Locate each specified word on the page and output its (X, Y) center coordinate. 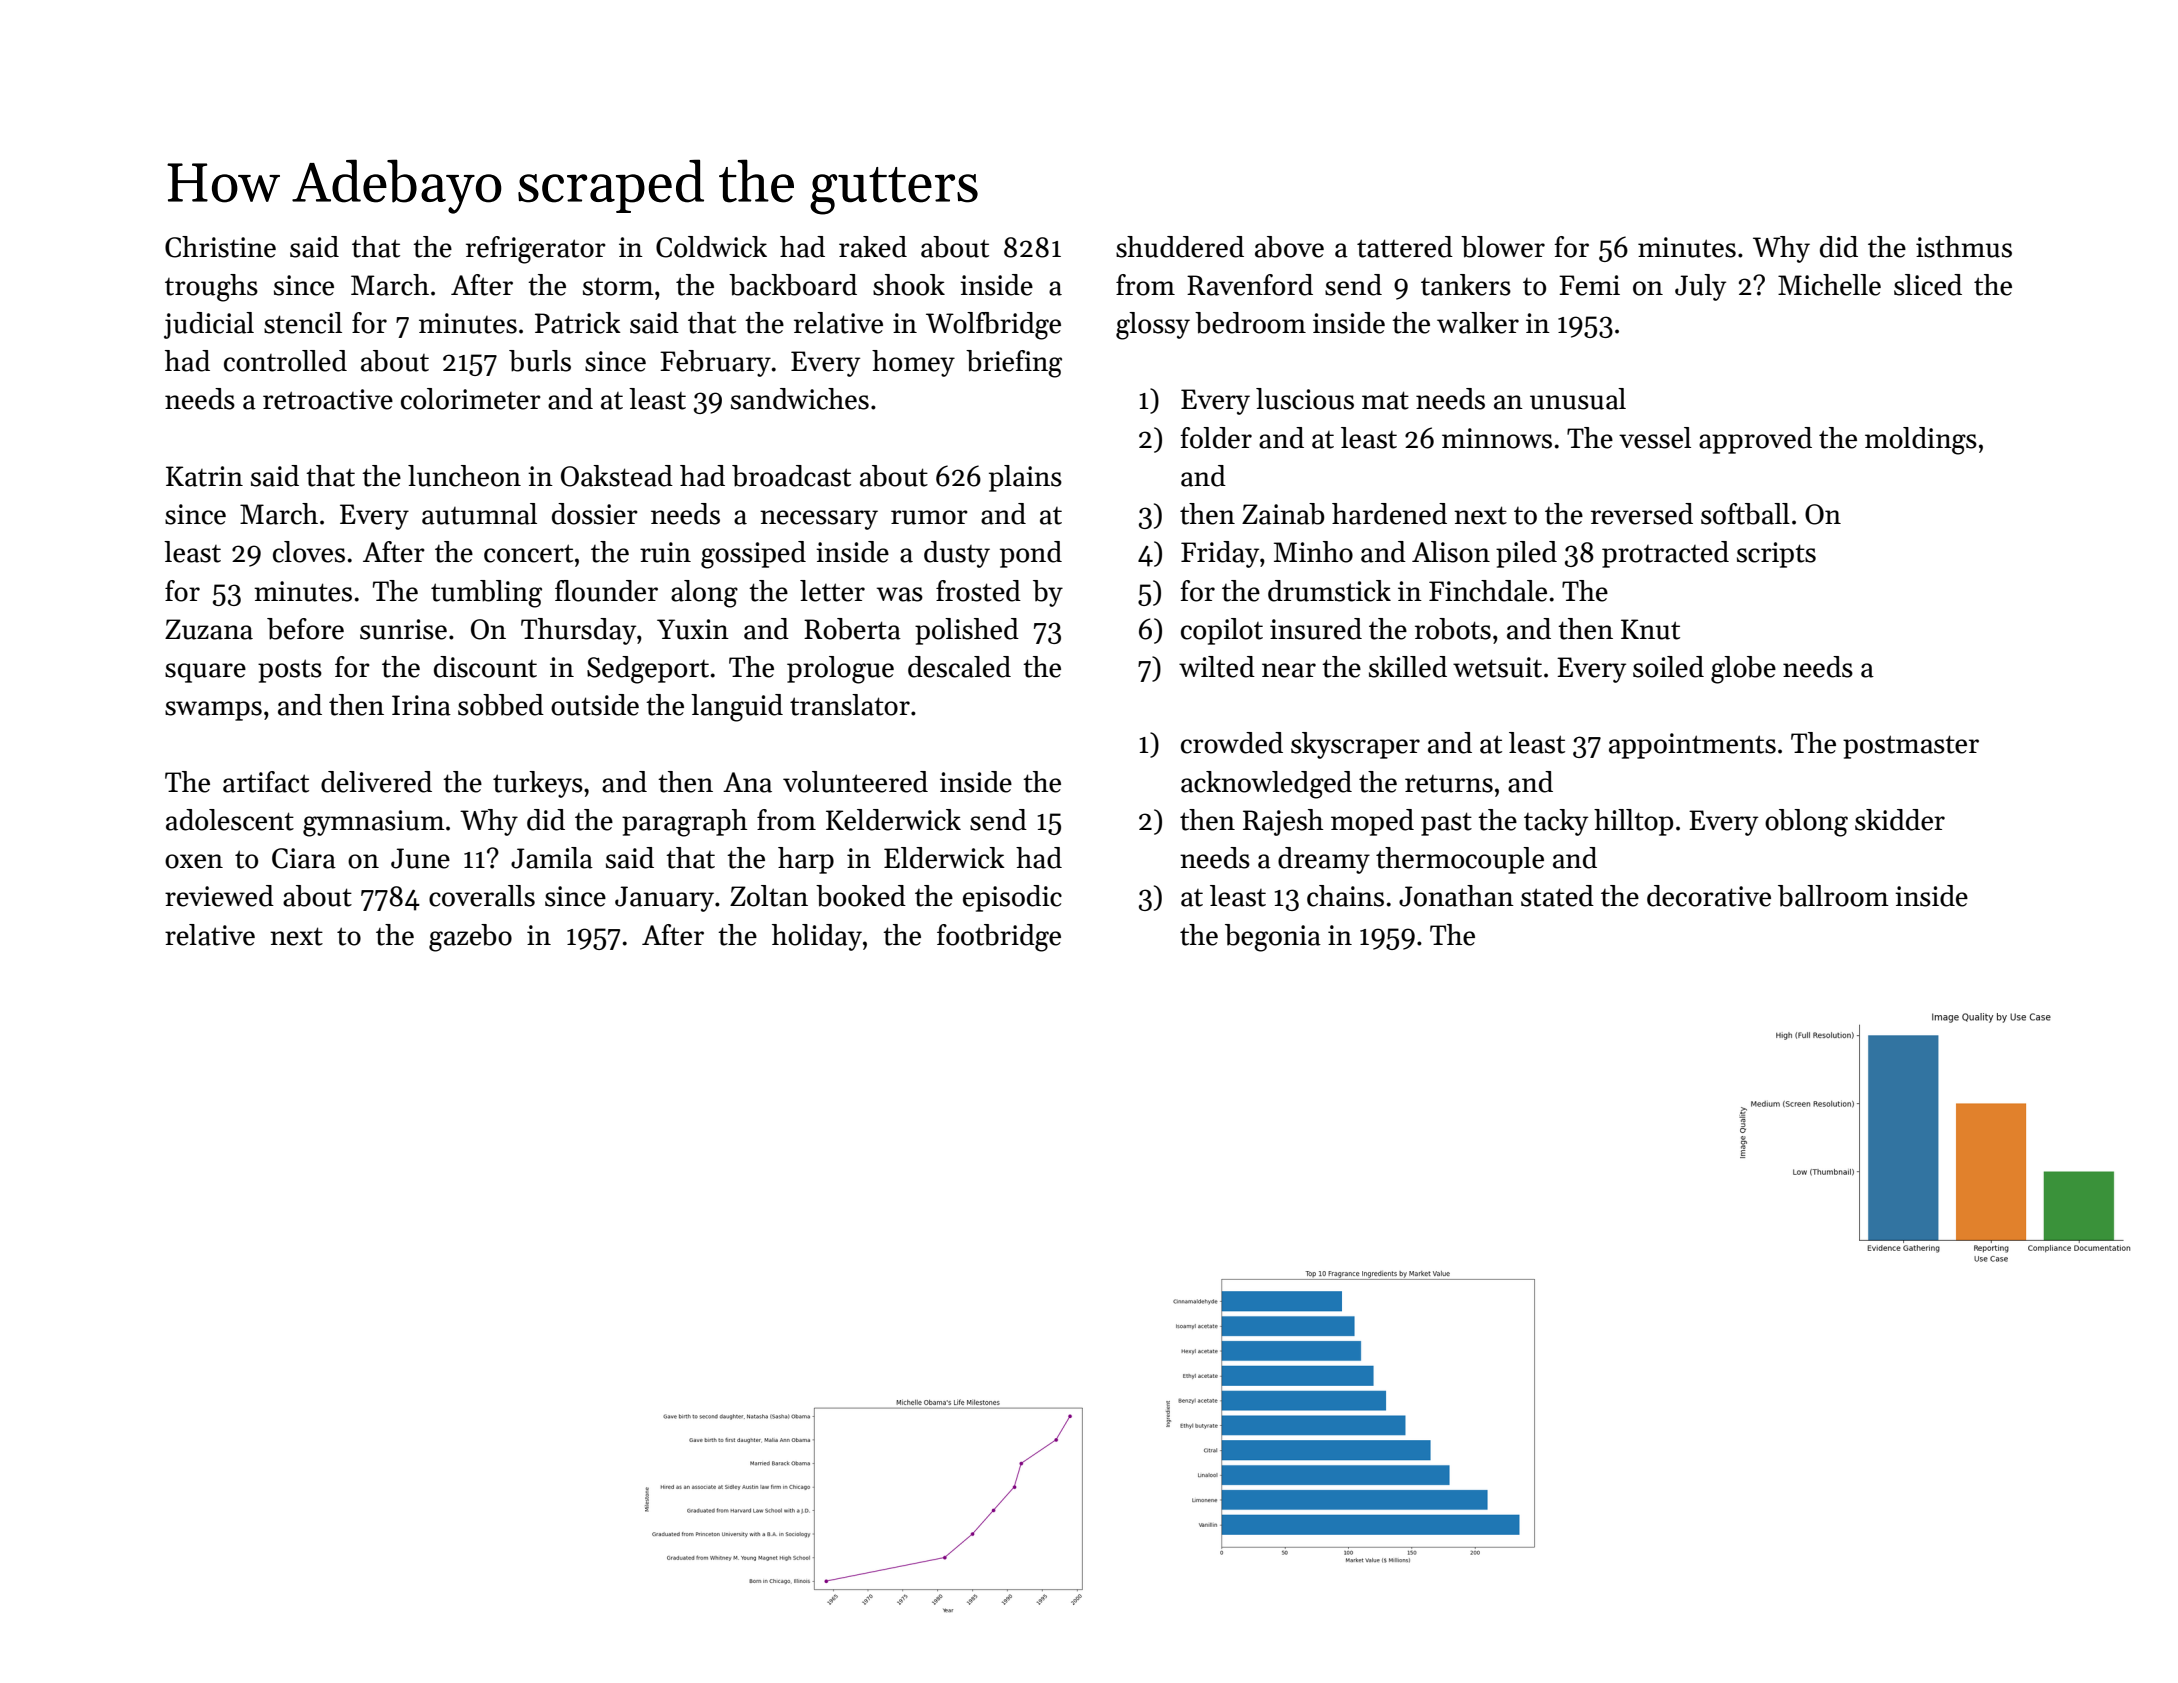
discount (485, 667)
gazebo (470, 938)
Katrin (204, 476)
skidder (1900, 820)
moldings (1921, 441)
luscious (1305, 399)
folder (1216, 438)
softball (1745, 514)
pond (1031, 554)
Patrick (578, 323)
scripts (1776, 555)
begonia (1273, 938)
